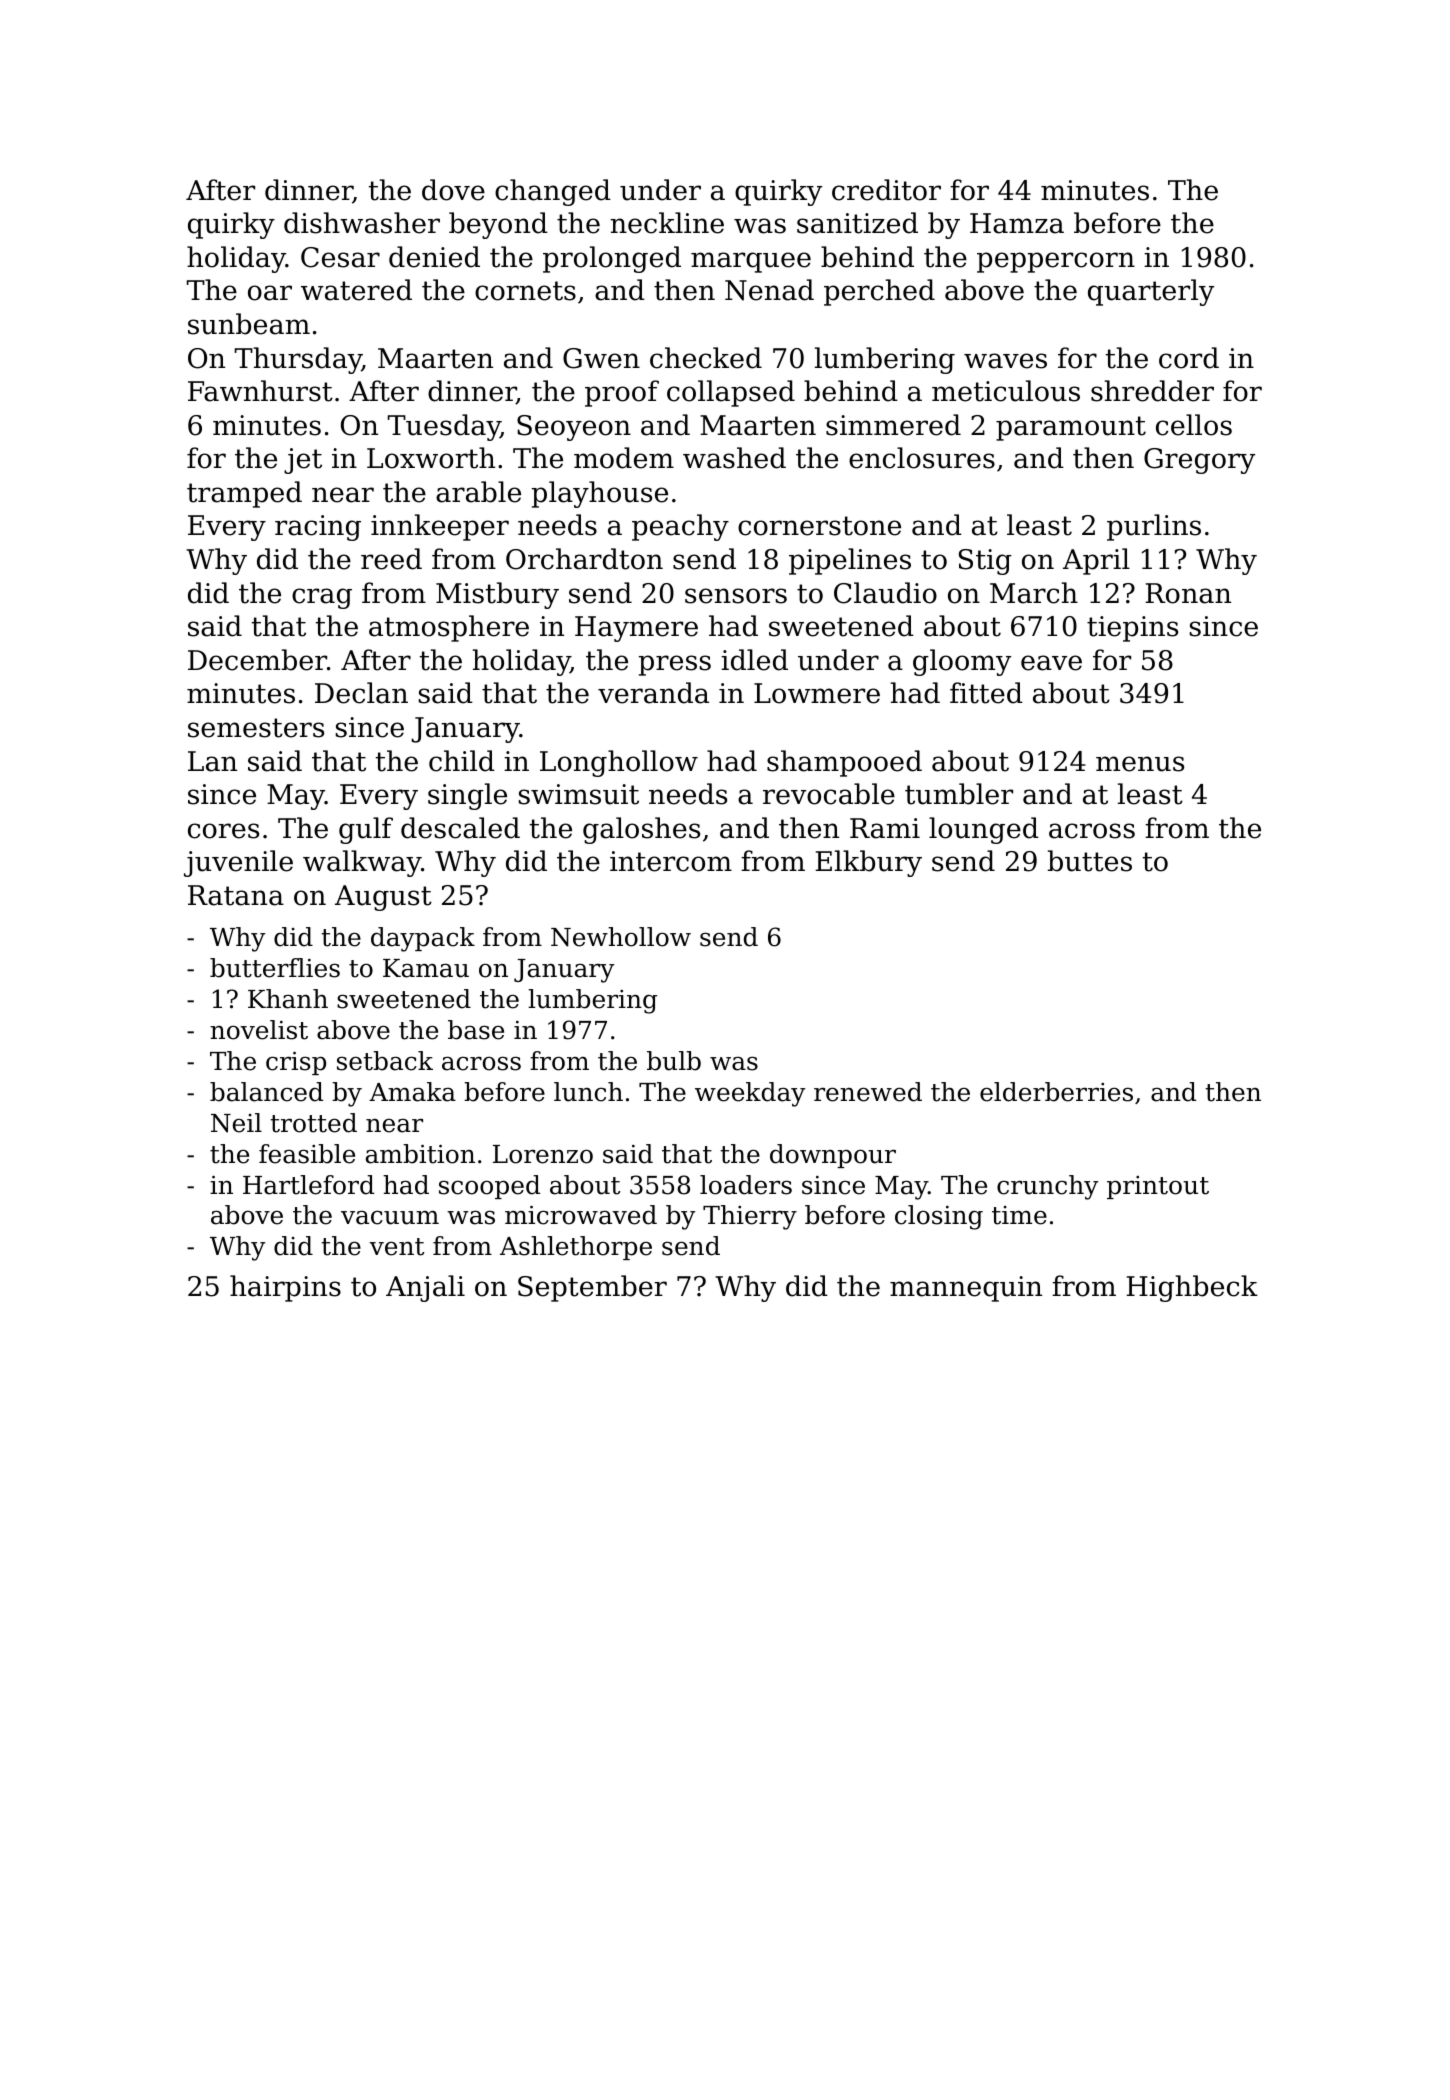  Describe the element at coordinates (476, 1030) in the screenshot. I see `base` at that location.
